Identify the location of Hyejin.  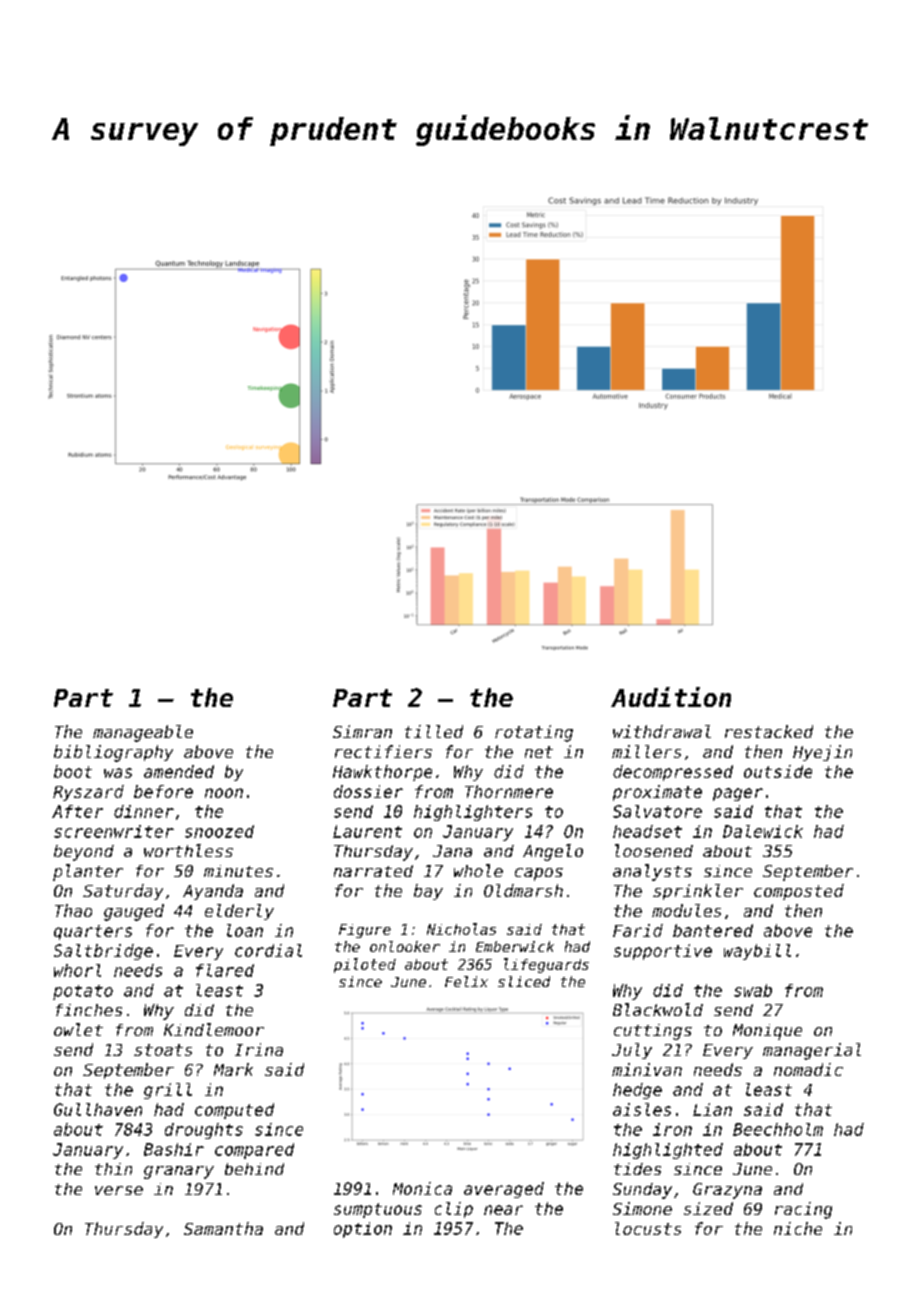
(822, 753).
